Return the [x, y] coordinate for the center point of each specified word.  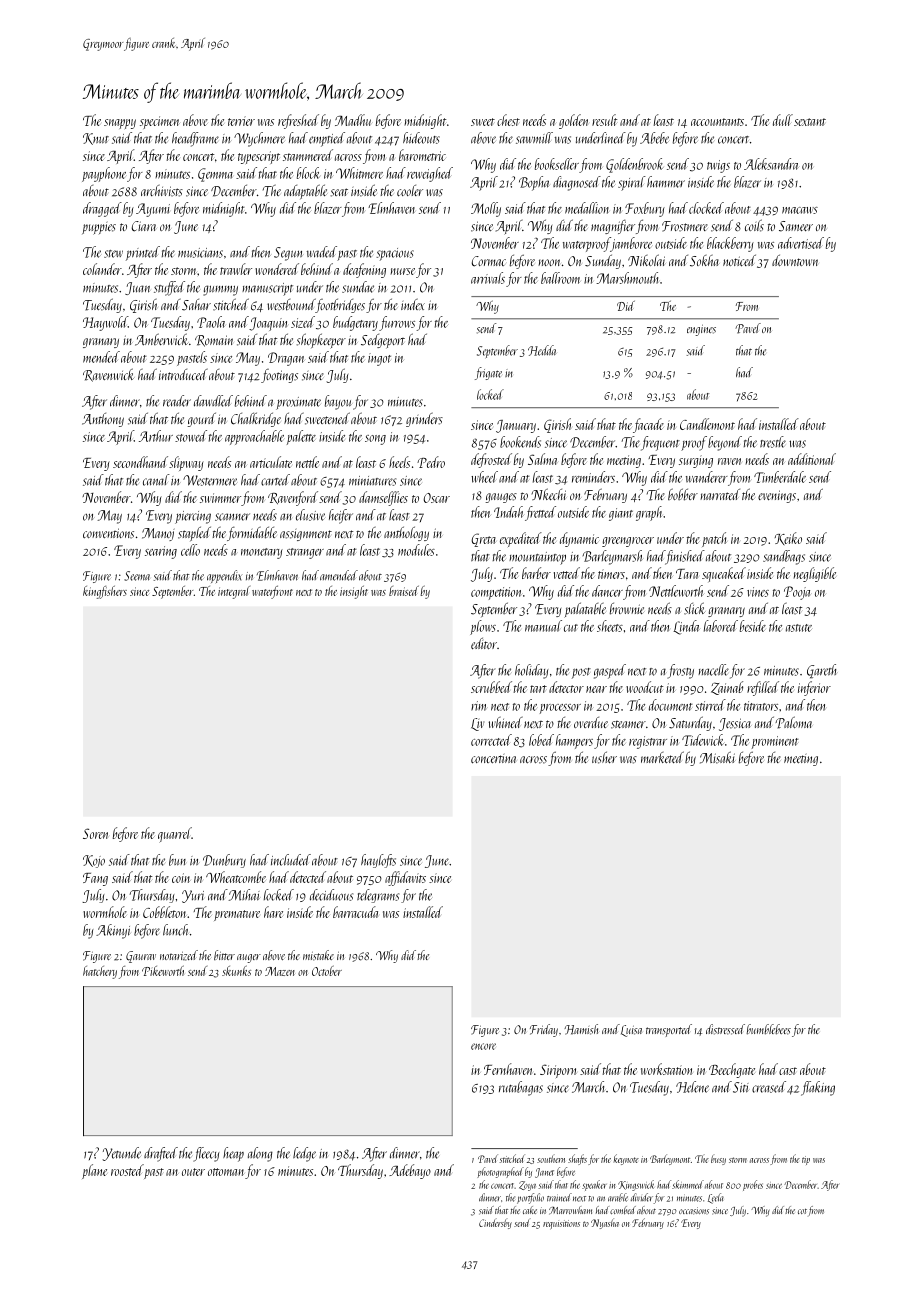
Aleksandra [771, 164]
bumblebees [768, 1029]
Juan [137, 288]
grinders [424, 420]
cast [788, 1071]
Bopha [534, 183]
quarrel [175, 835]
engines [701, 330]
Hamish [581, 1029]
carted [275, 480]
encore [483, 1046]
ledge [304, 1154]
